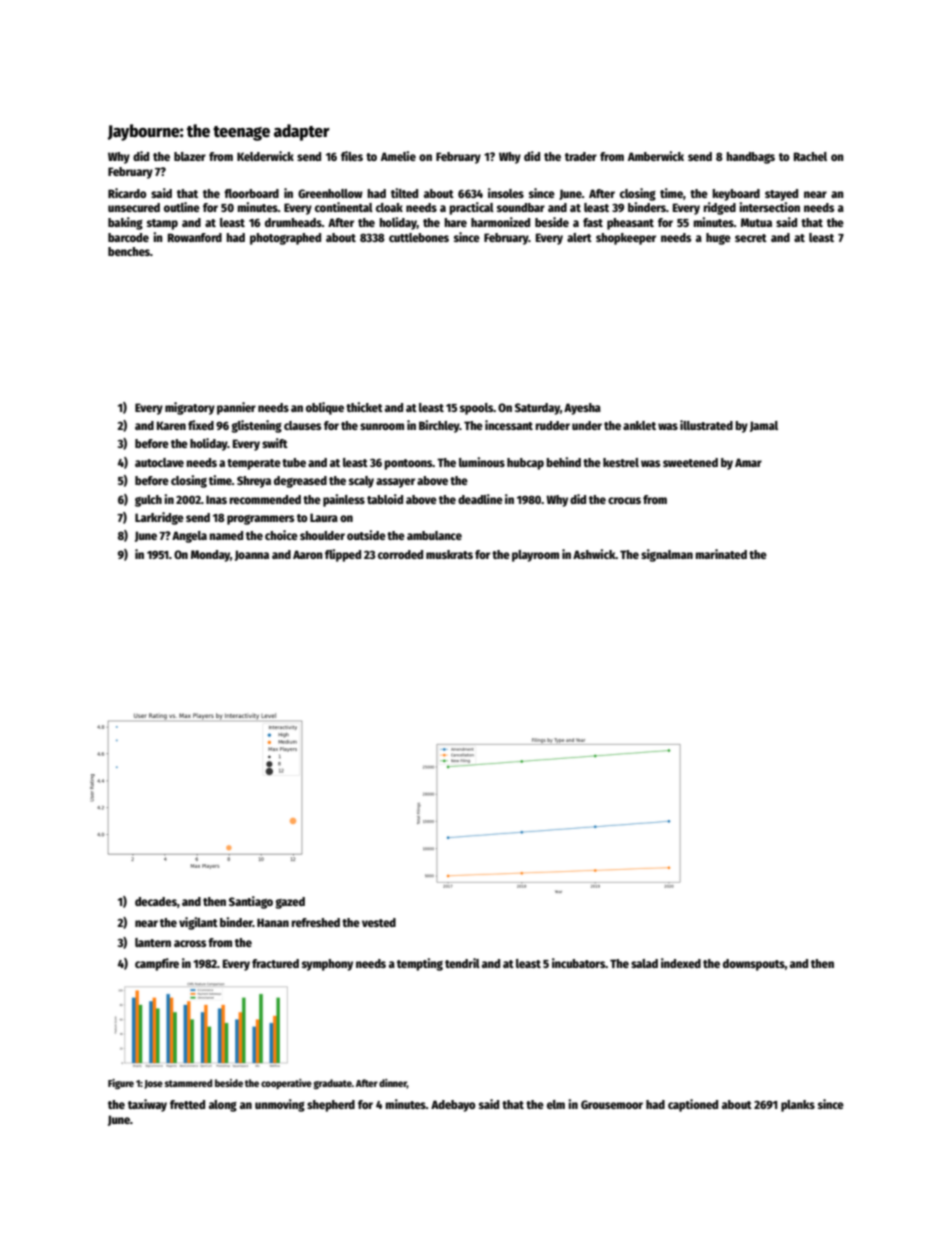  What do you see at coordinates (265, 156) in the screenshot?
I see `Kelderwick` at bounding box center [265, 156].
